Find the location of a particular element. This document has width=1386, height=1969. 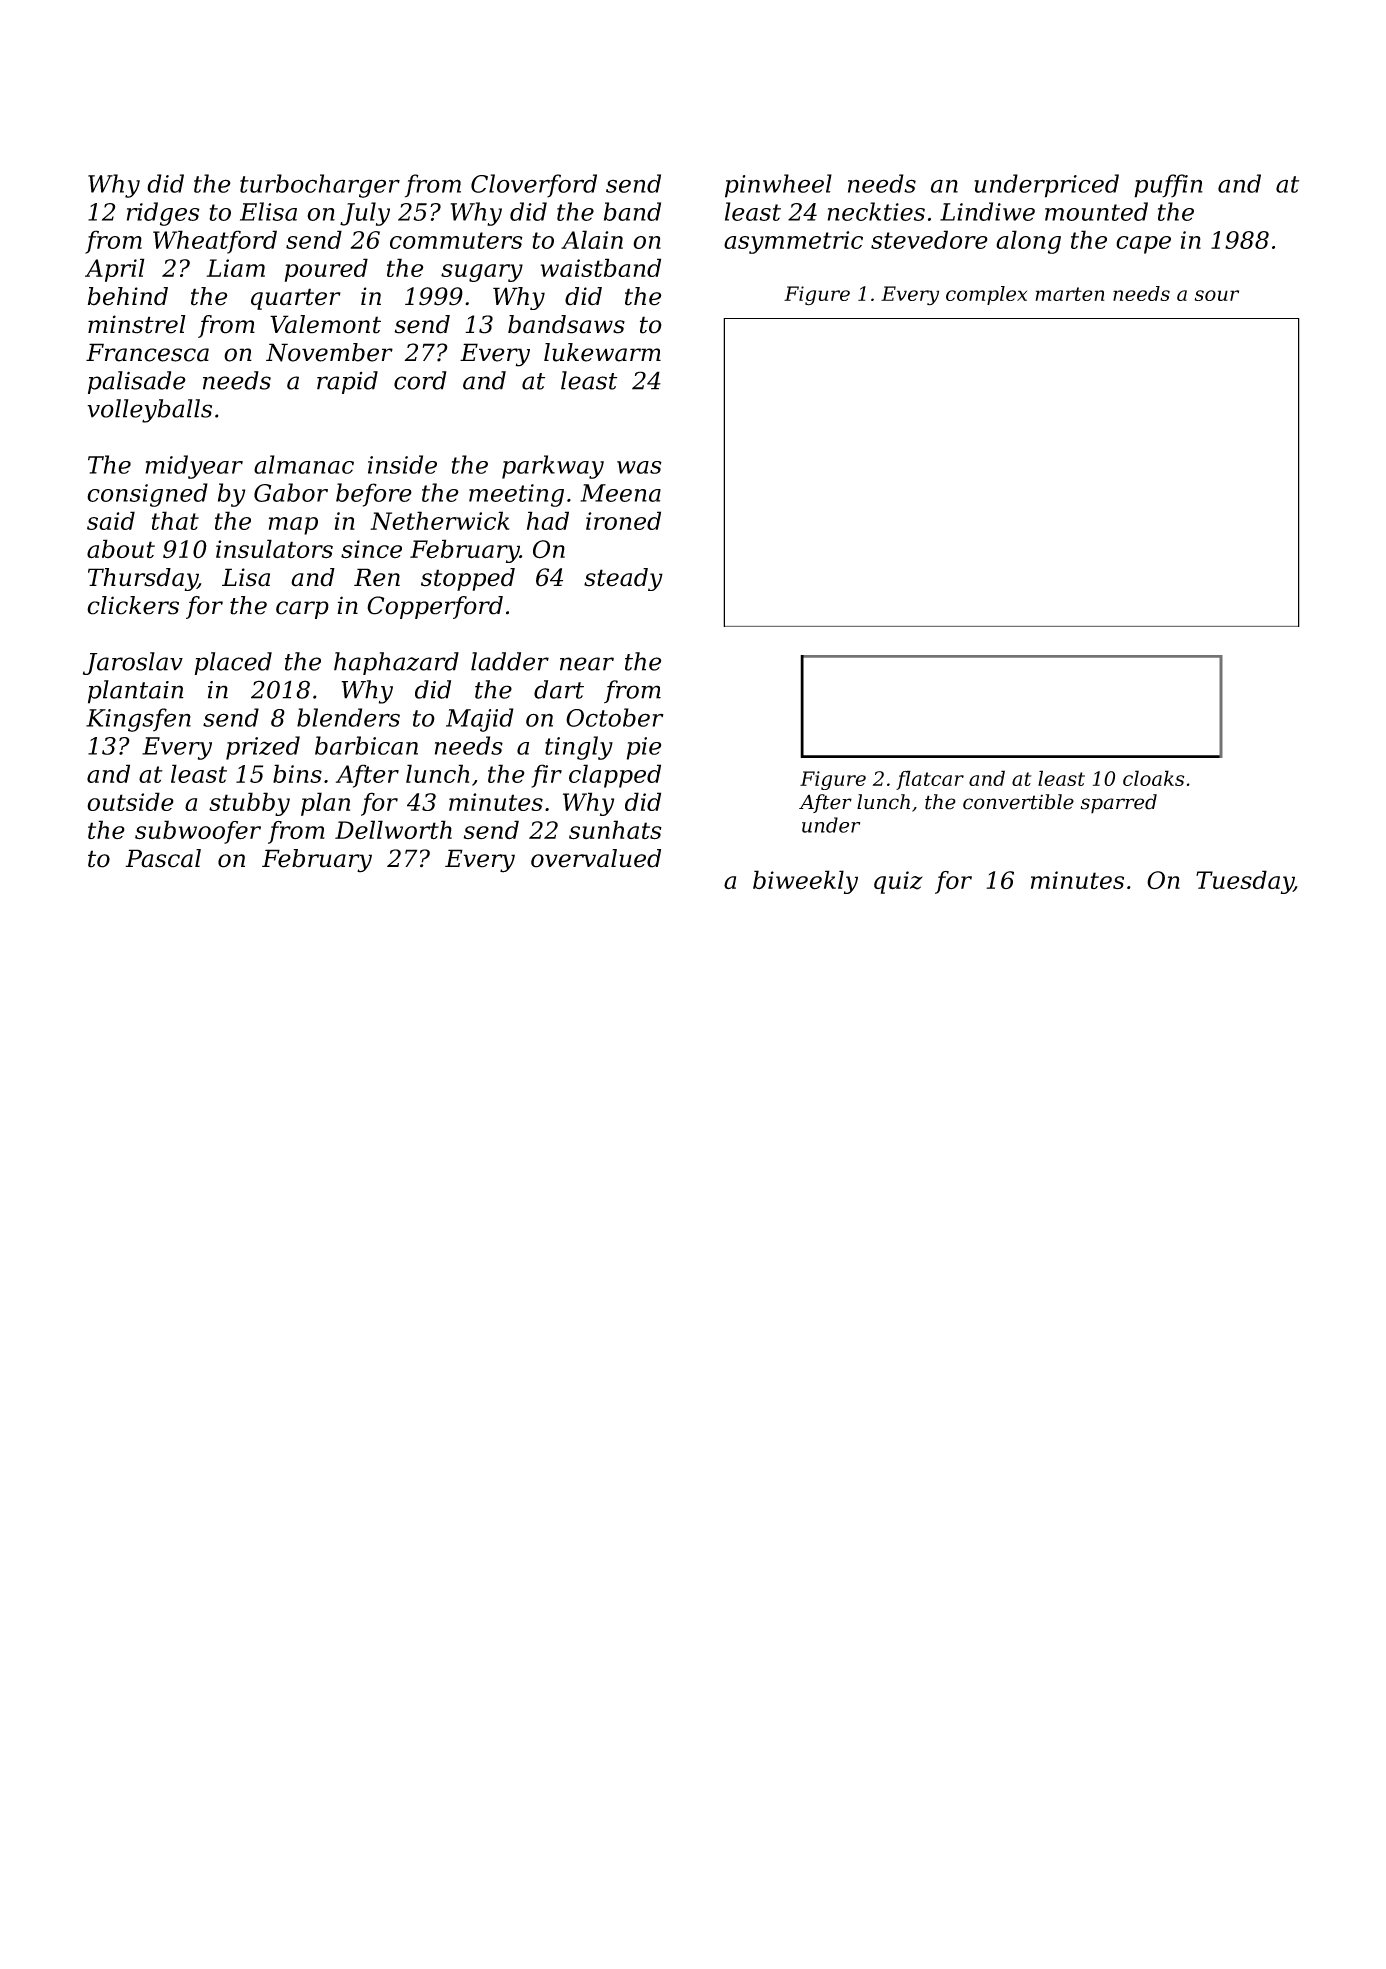

convertible is located at coordinates (1018, 802).
